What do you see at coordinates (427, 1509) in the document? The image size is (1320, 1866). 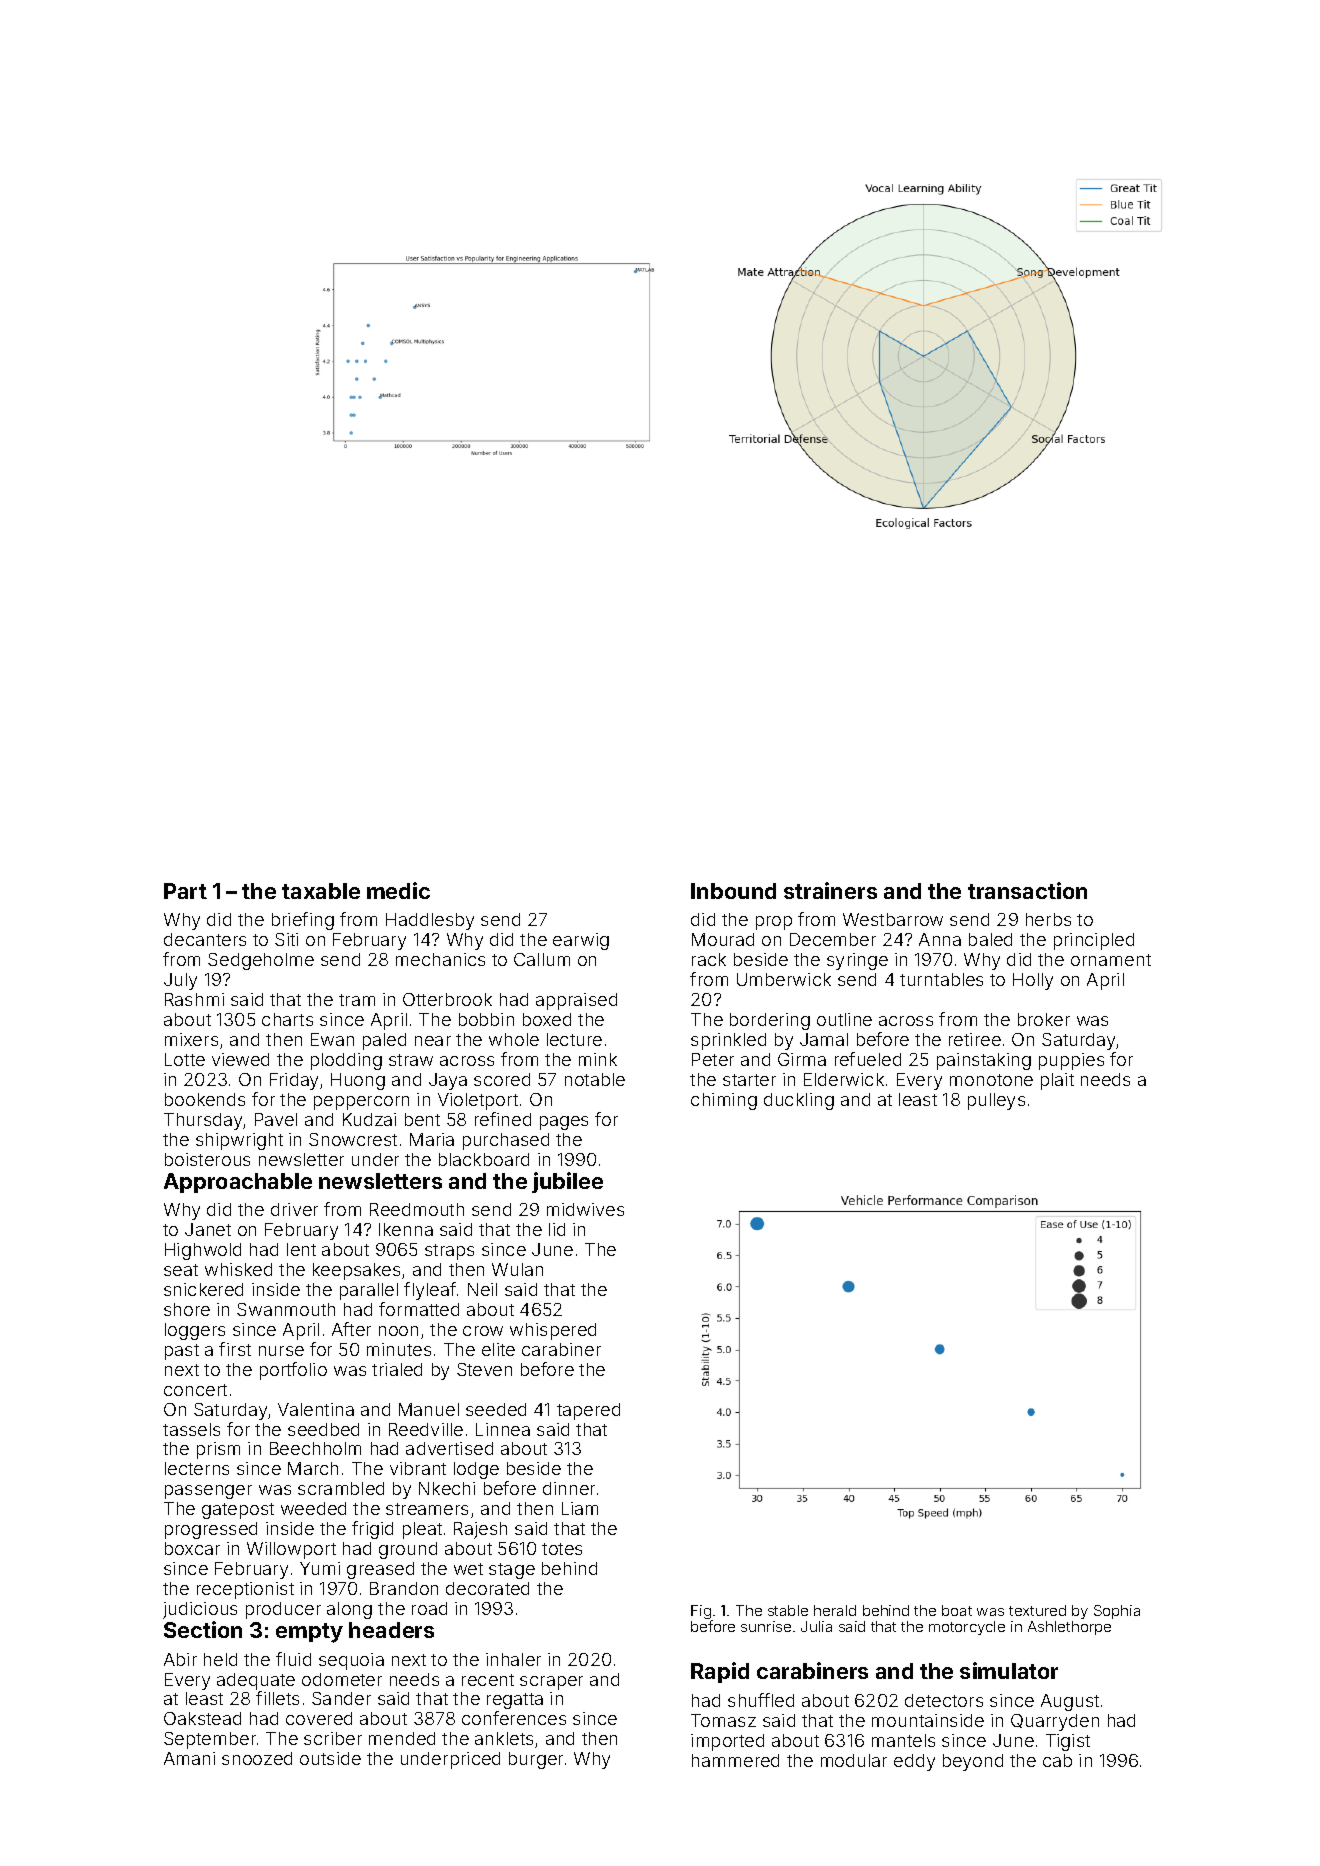 I see `streamers` at bounding box center [427, 1509].
